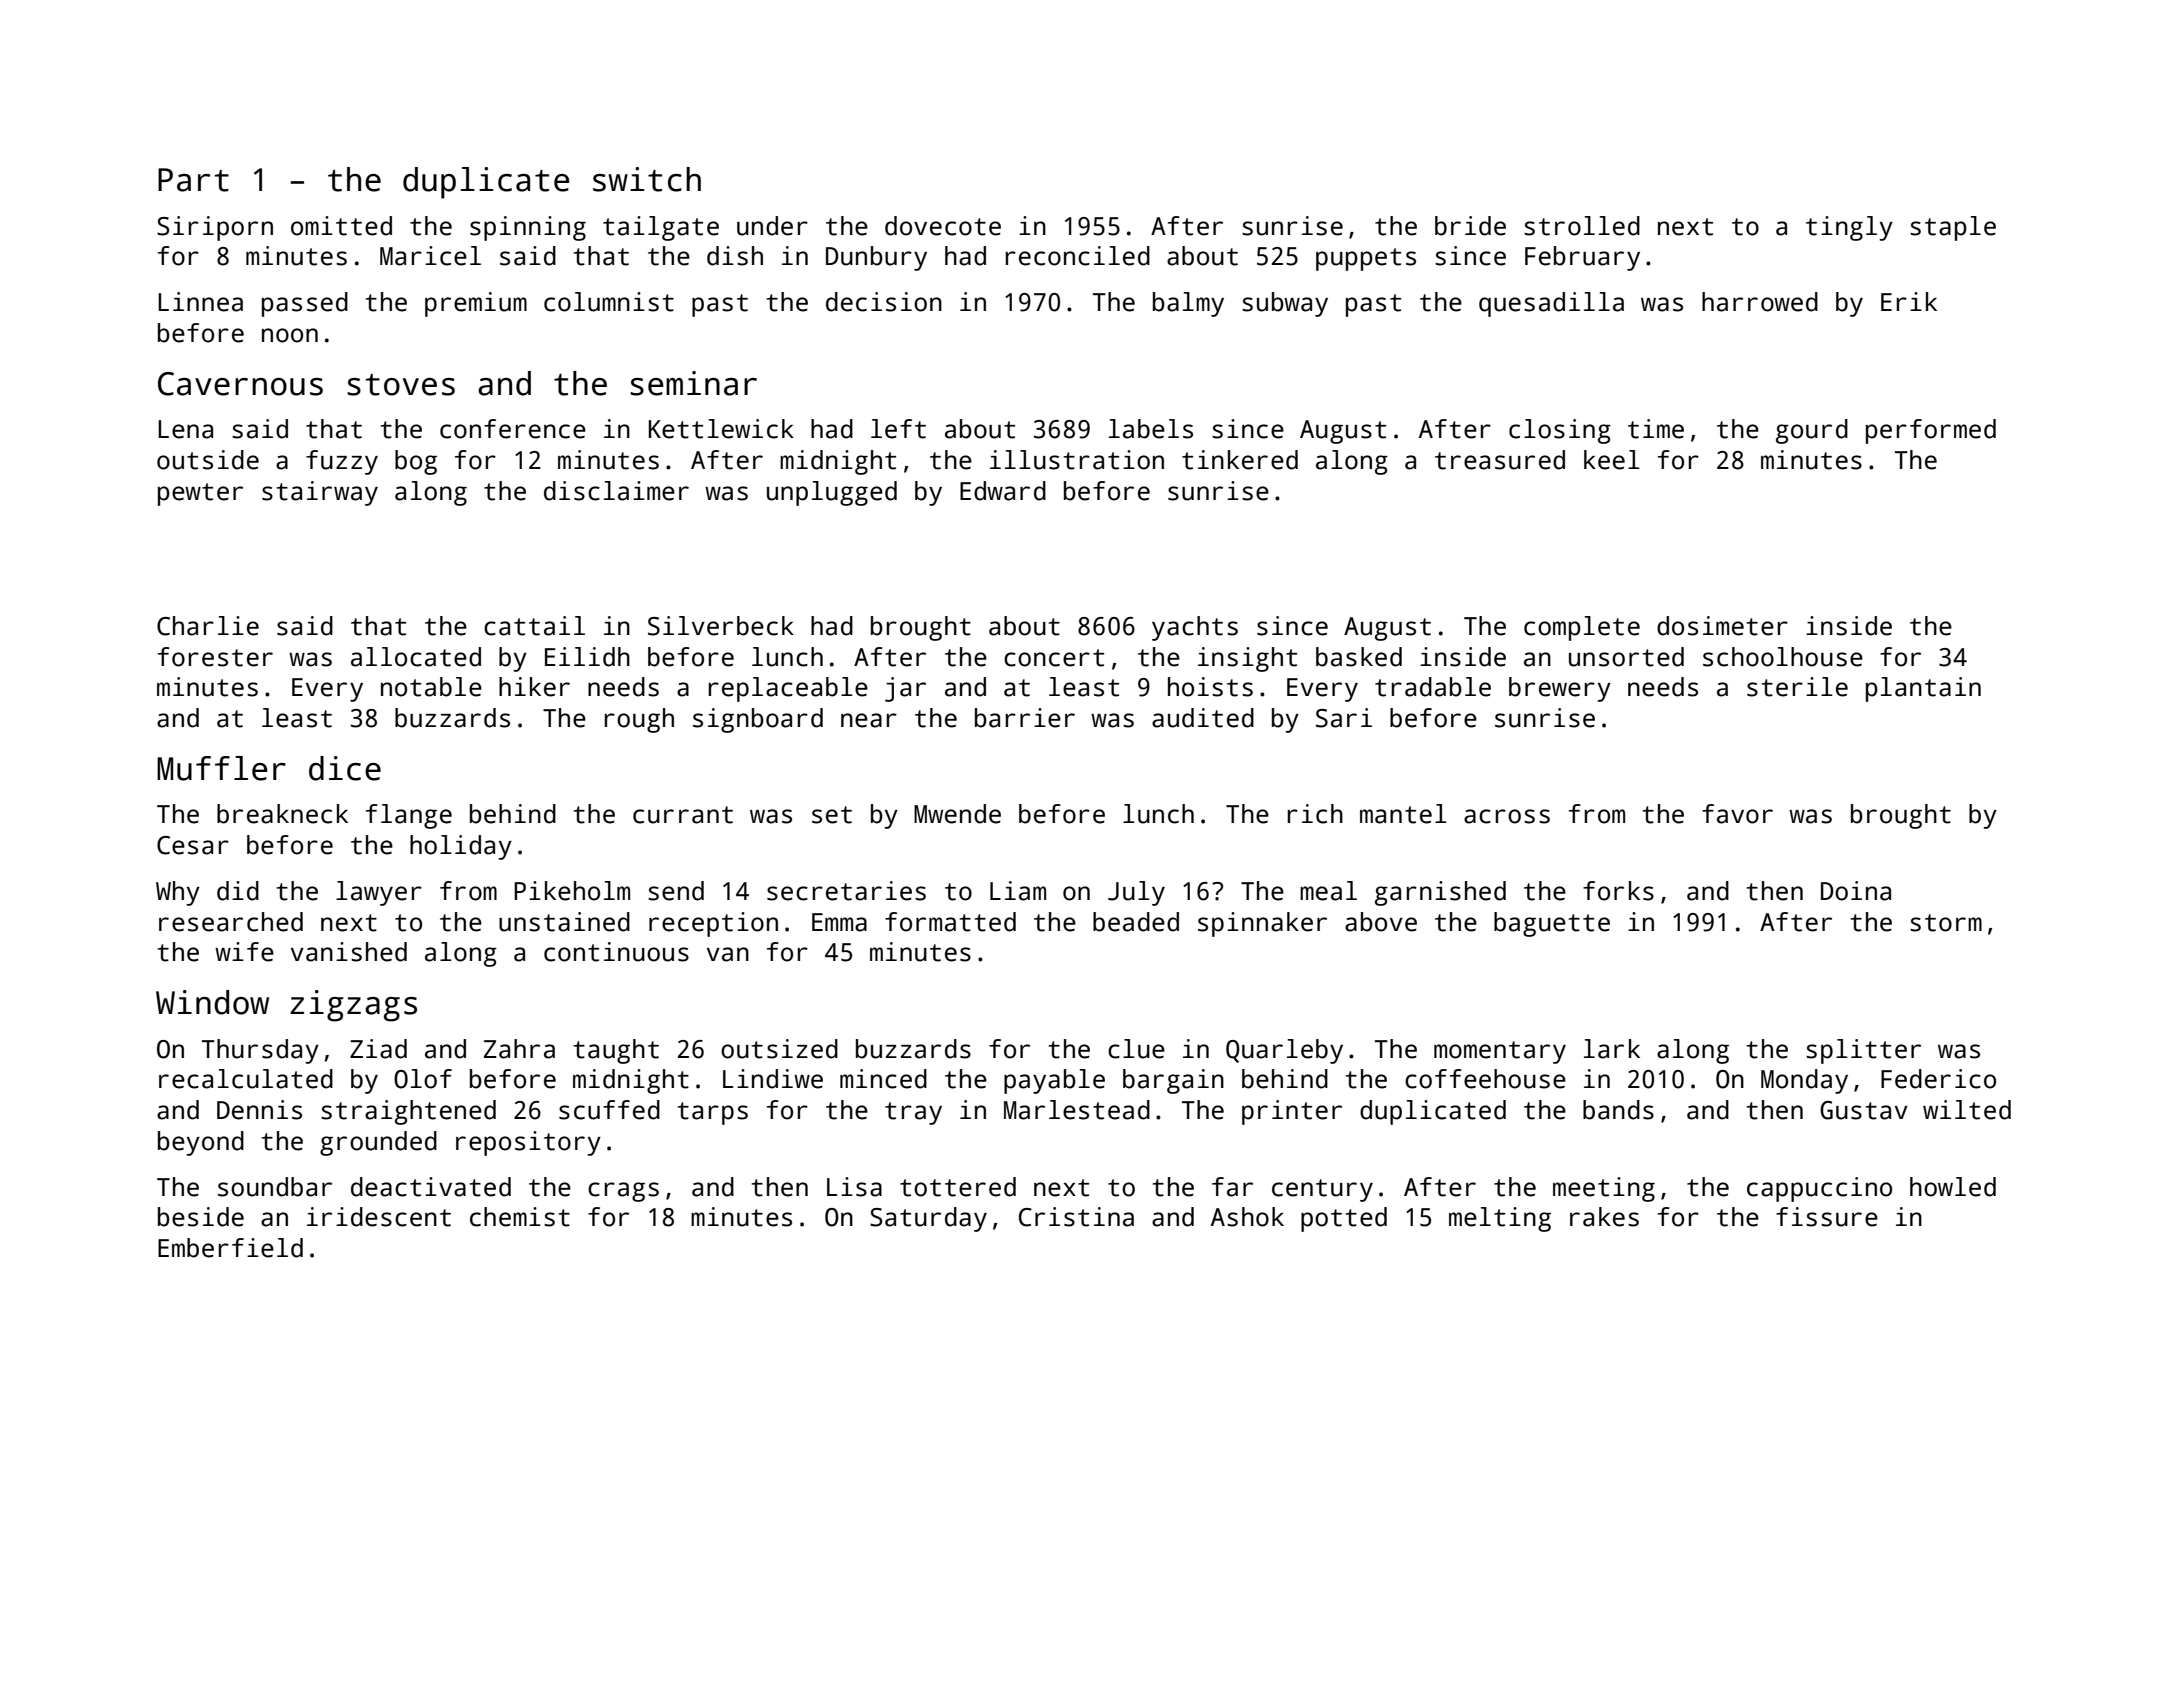 The width and height of the page is (2178, 1683). I want to click on did, so click(238, 891).
